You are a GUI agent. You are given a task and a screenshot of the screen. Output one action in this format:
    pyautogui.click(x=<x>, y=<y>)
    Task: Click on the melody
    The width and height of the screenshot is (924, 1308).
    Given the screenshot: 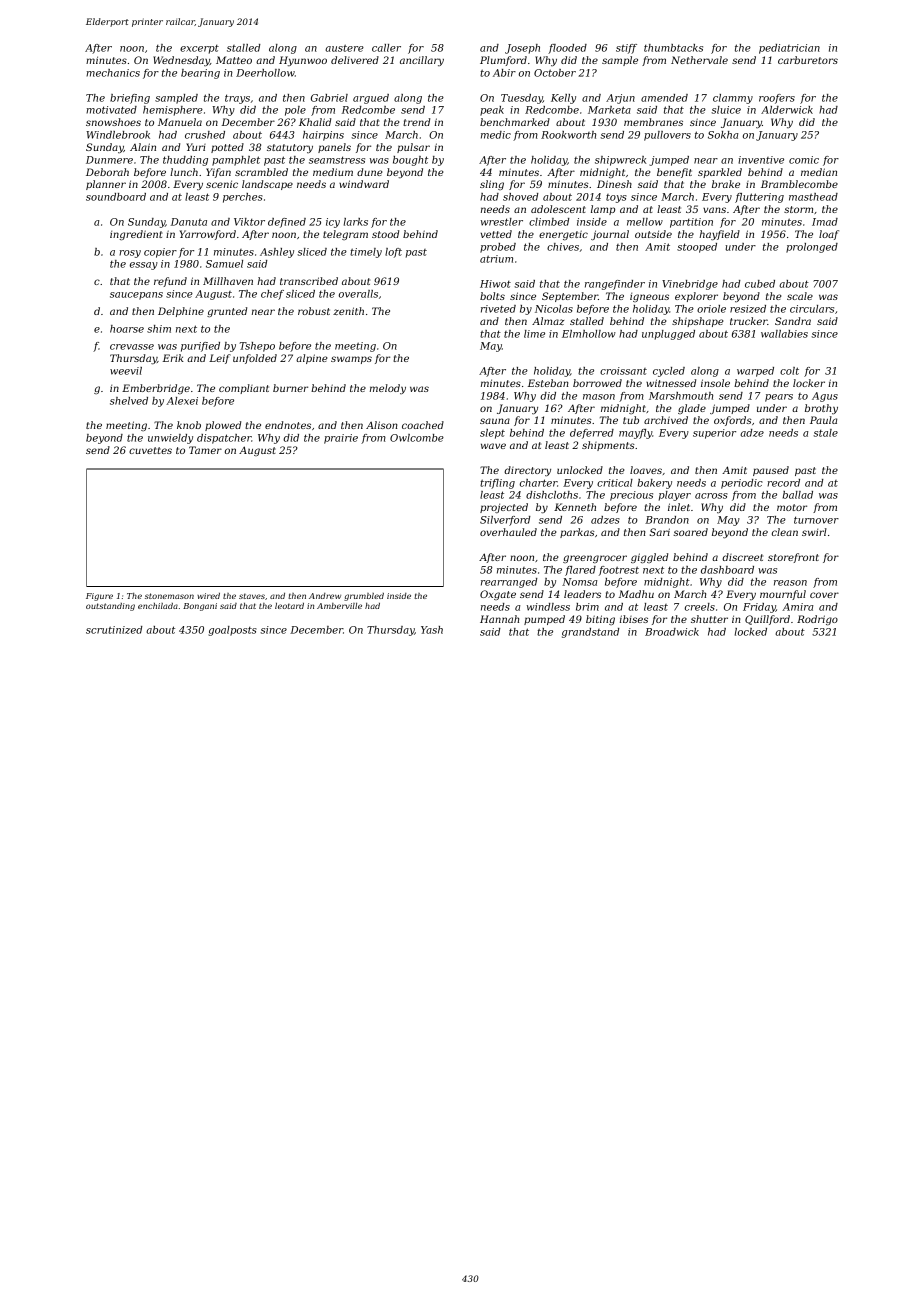 What is the action you would take?
    pyautogui.click(x=388, y=389)
